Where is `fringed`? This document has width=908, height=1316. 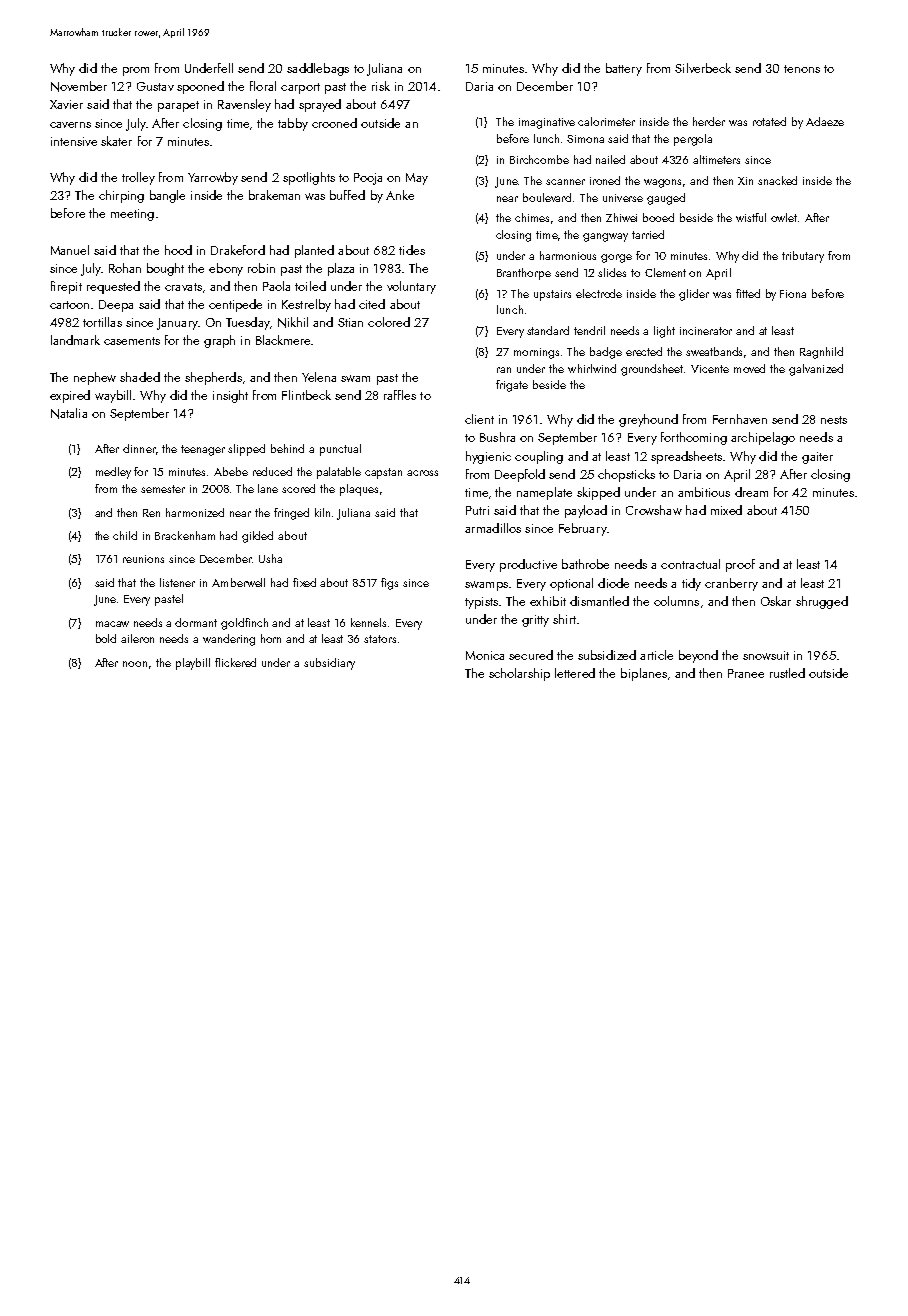
fringed is located at coordinates (291, 514).
